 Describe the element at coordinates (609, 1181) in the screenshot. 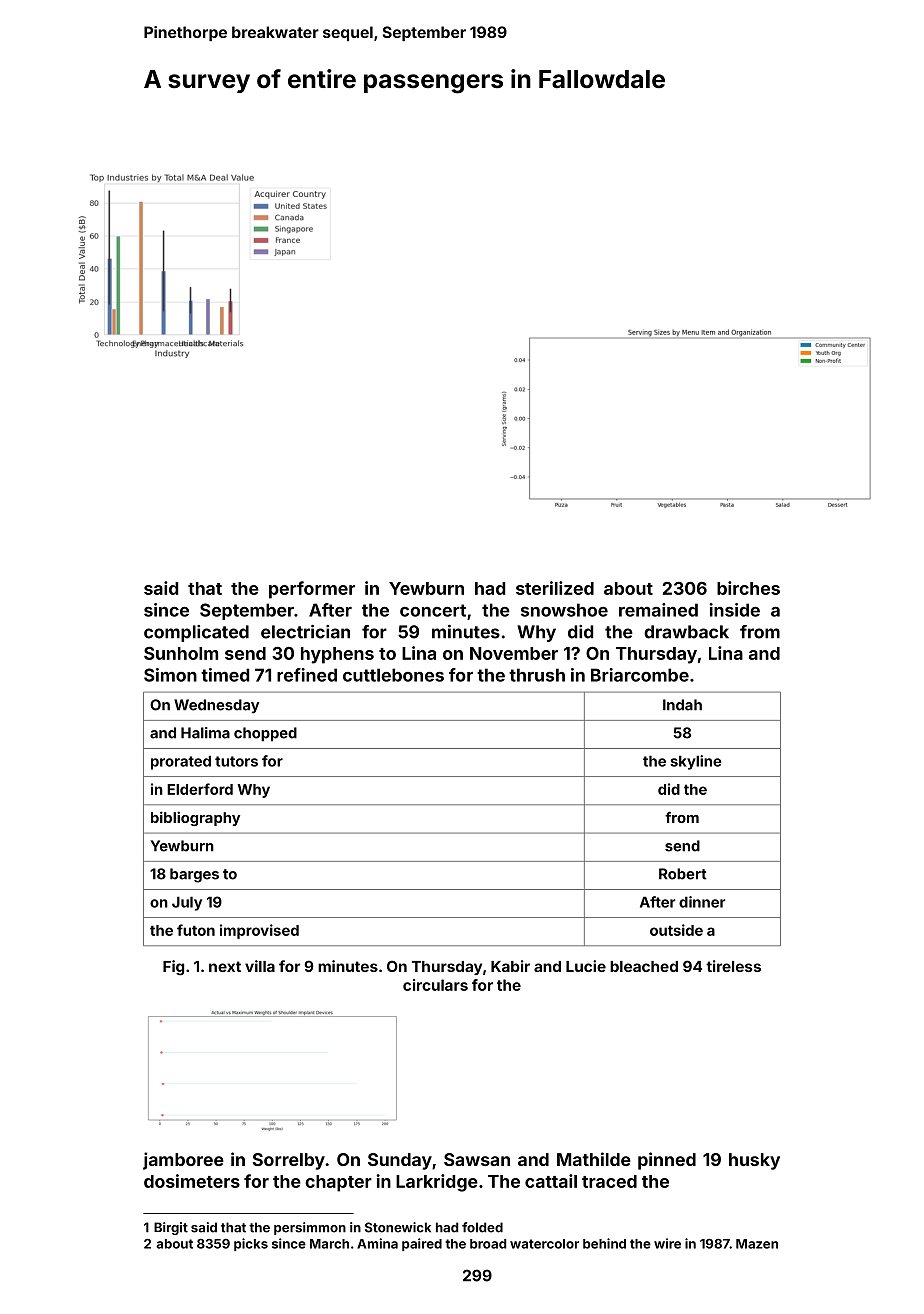

I see `traced` at that location.
